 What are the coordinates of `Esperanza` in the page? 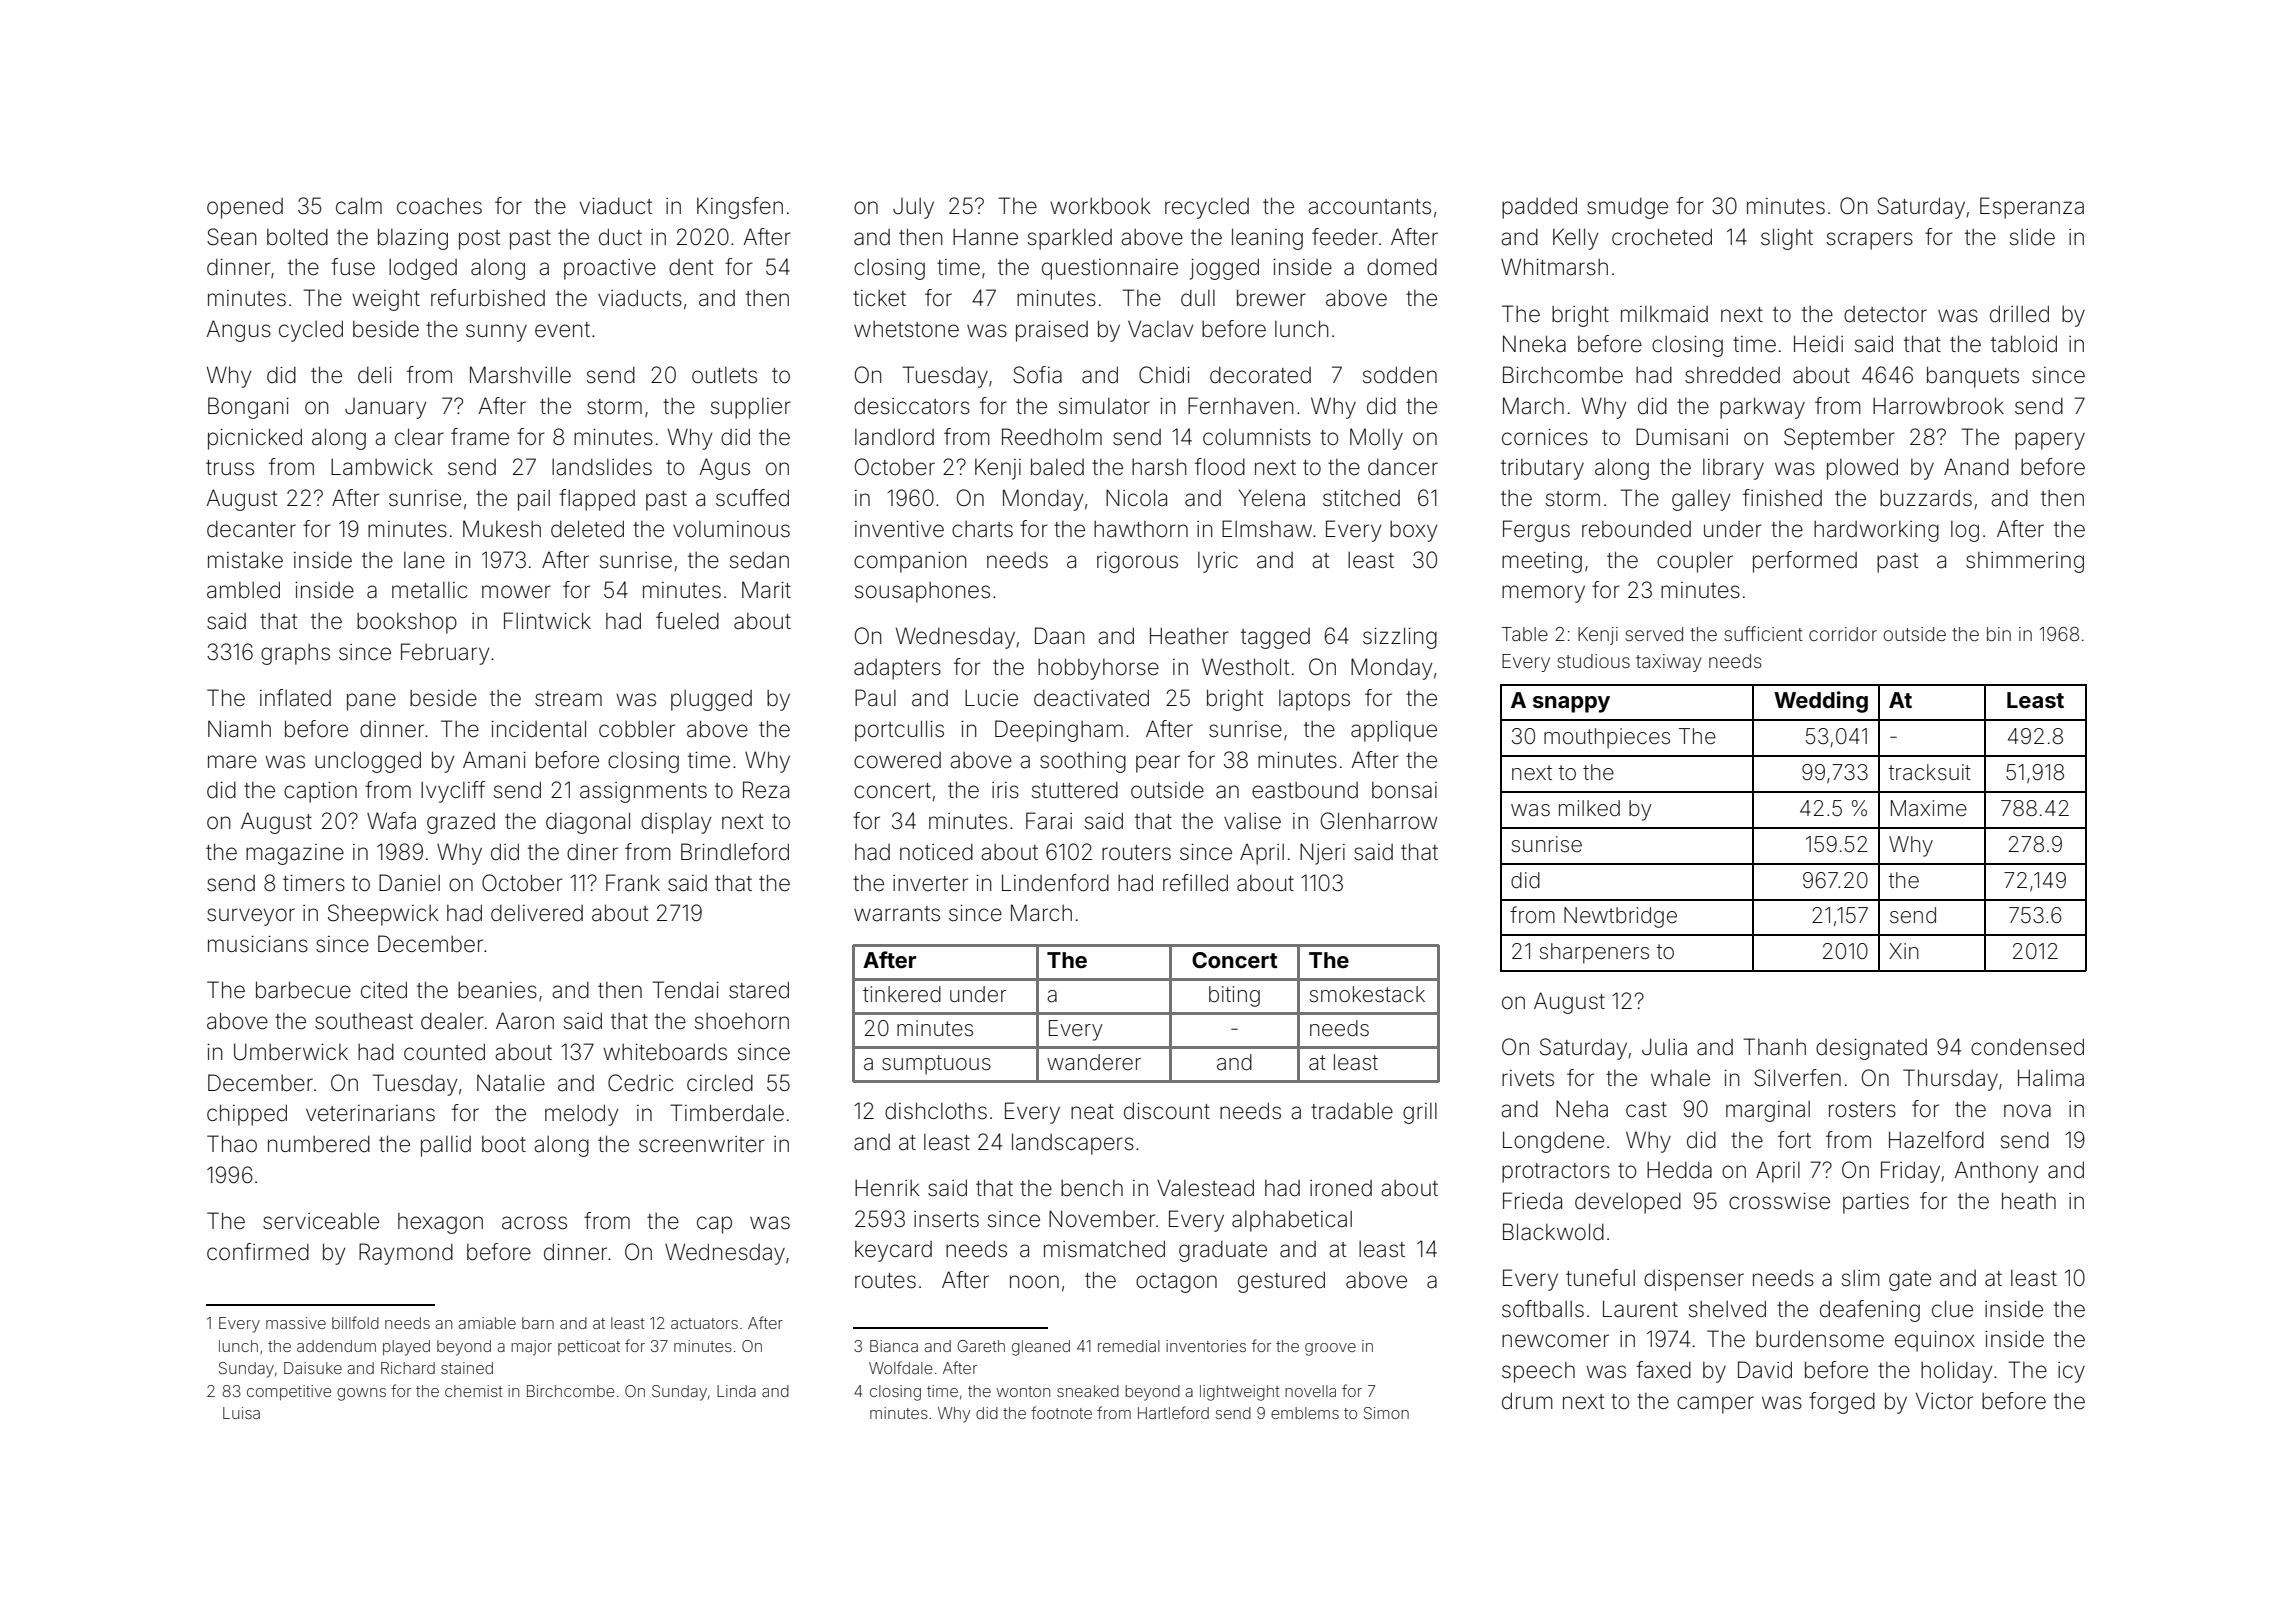 It's located at (2032, 208).
